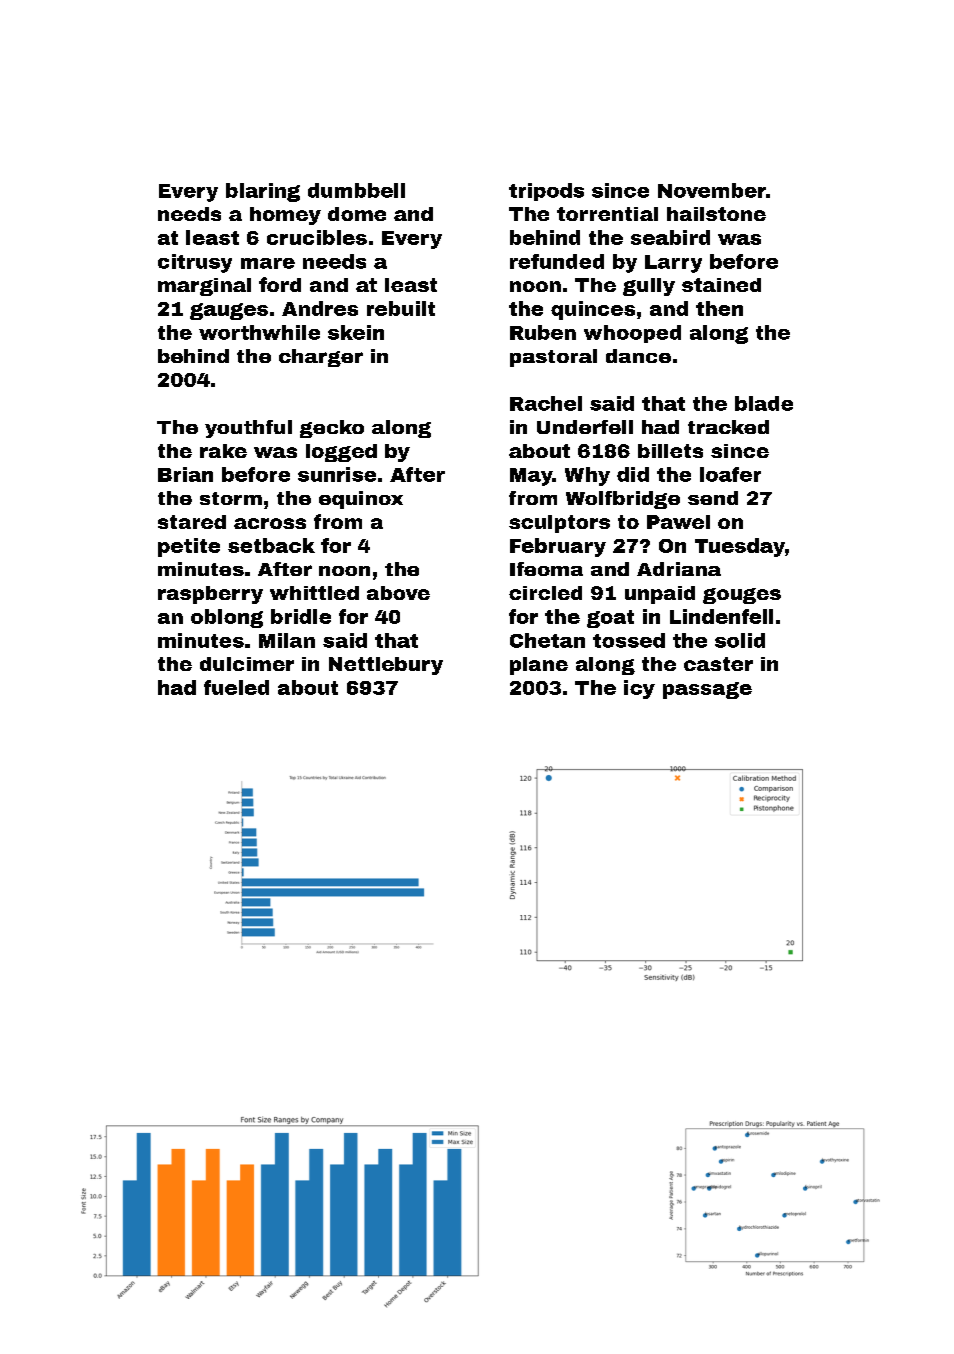  Describe the element at coordinates (263, 192) in the screenshot. I see `blaring` at that location.
